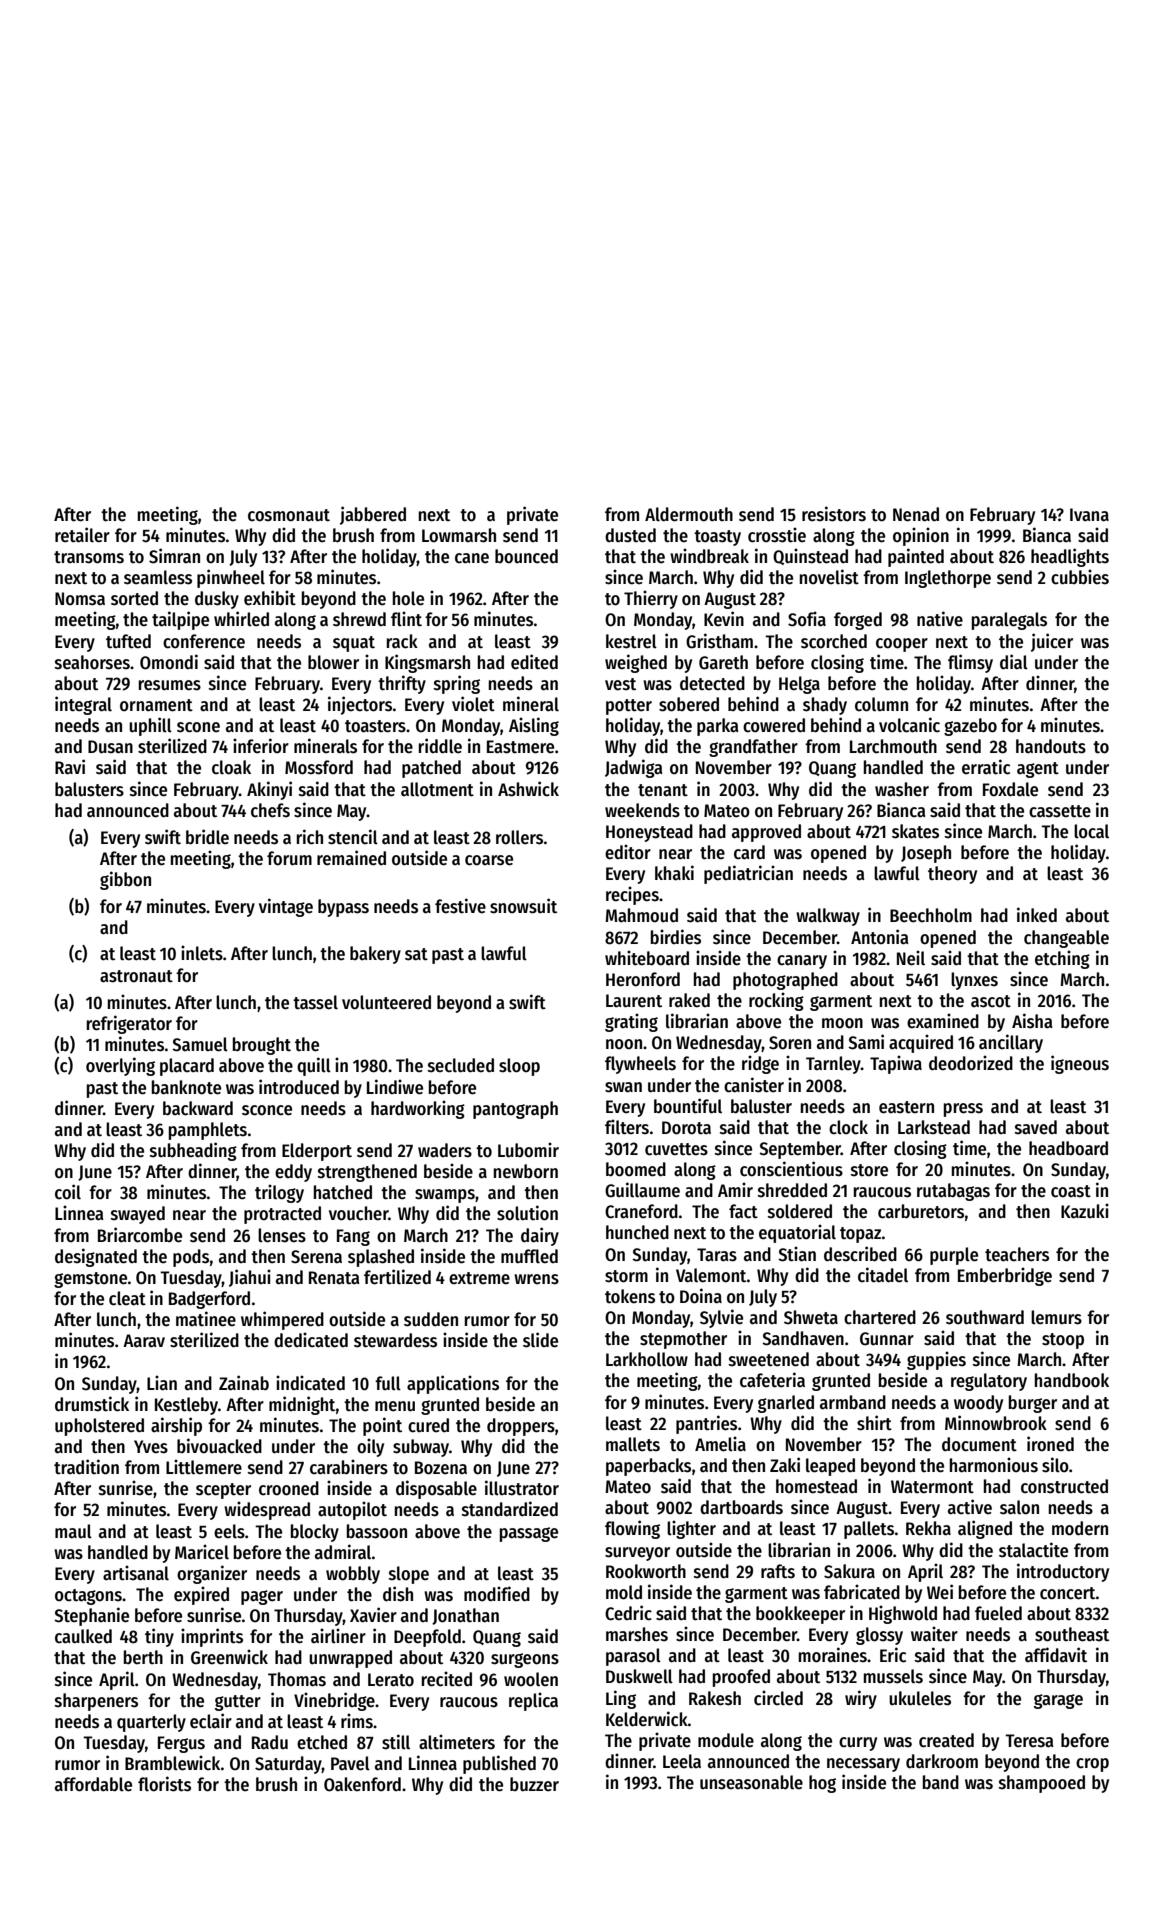 Image resolution: width=1164 pixels, height=1917 pixels. What do you see at coordinates (82, 535) in the screenshot?
I see `retailer` at bounding box center [82, 535].
